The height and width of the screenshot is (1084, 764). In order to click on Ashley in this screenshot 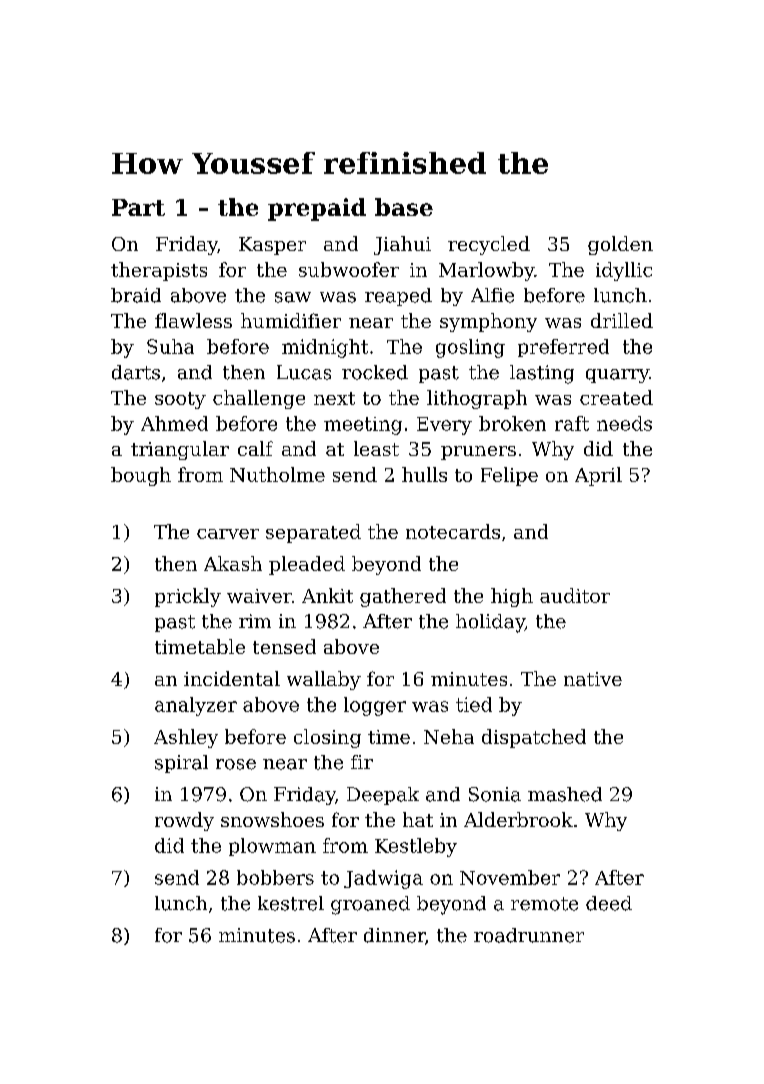, I will do `click(186, 738)`.
